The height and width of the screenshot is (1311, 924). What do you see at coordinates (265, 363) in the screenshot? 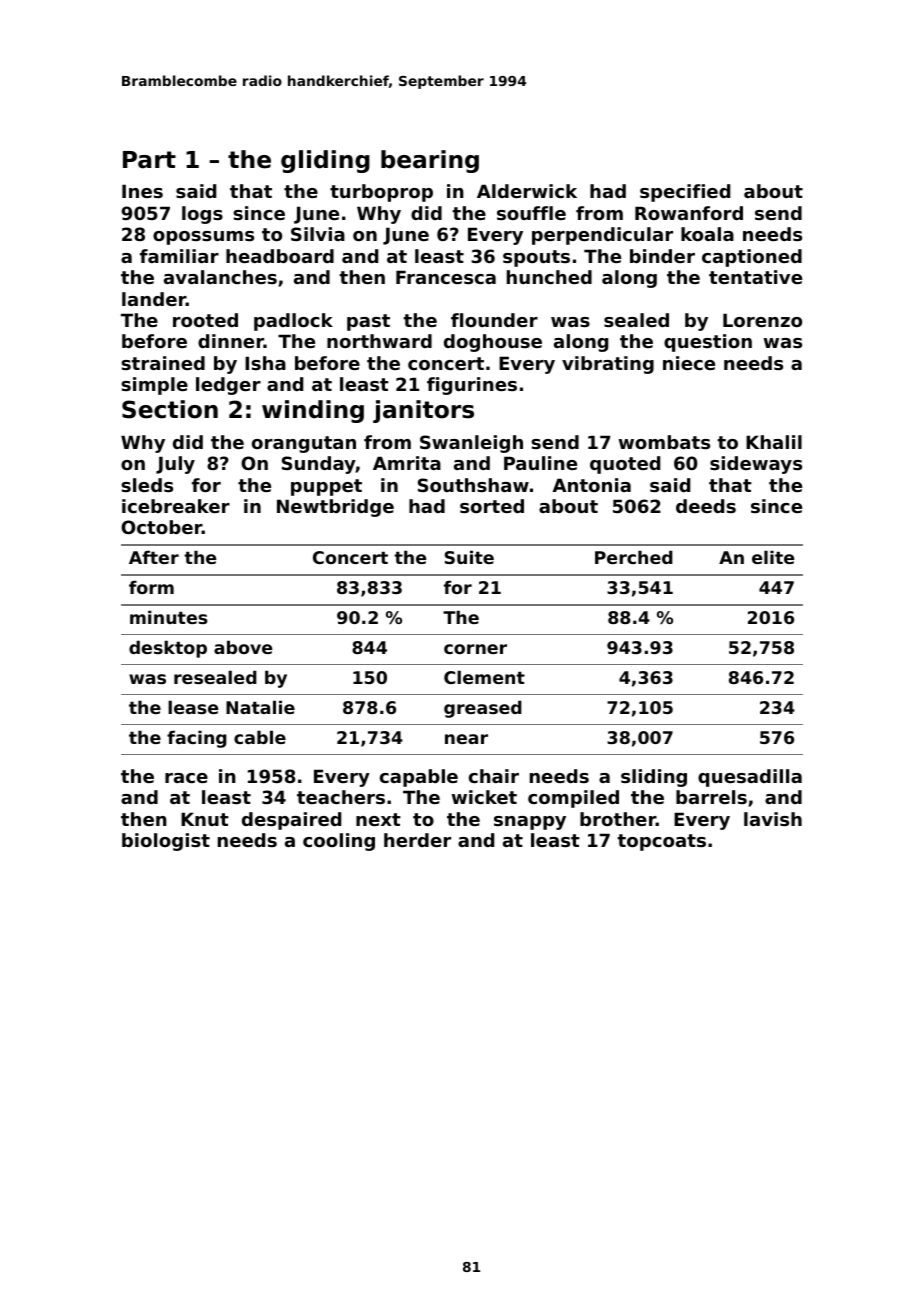
I see `Isha` at bounding box center [265, 363].
